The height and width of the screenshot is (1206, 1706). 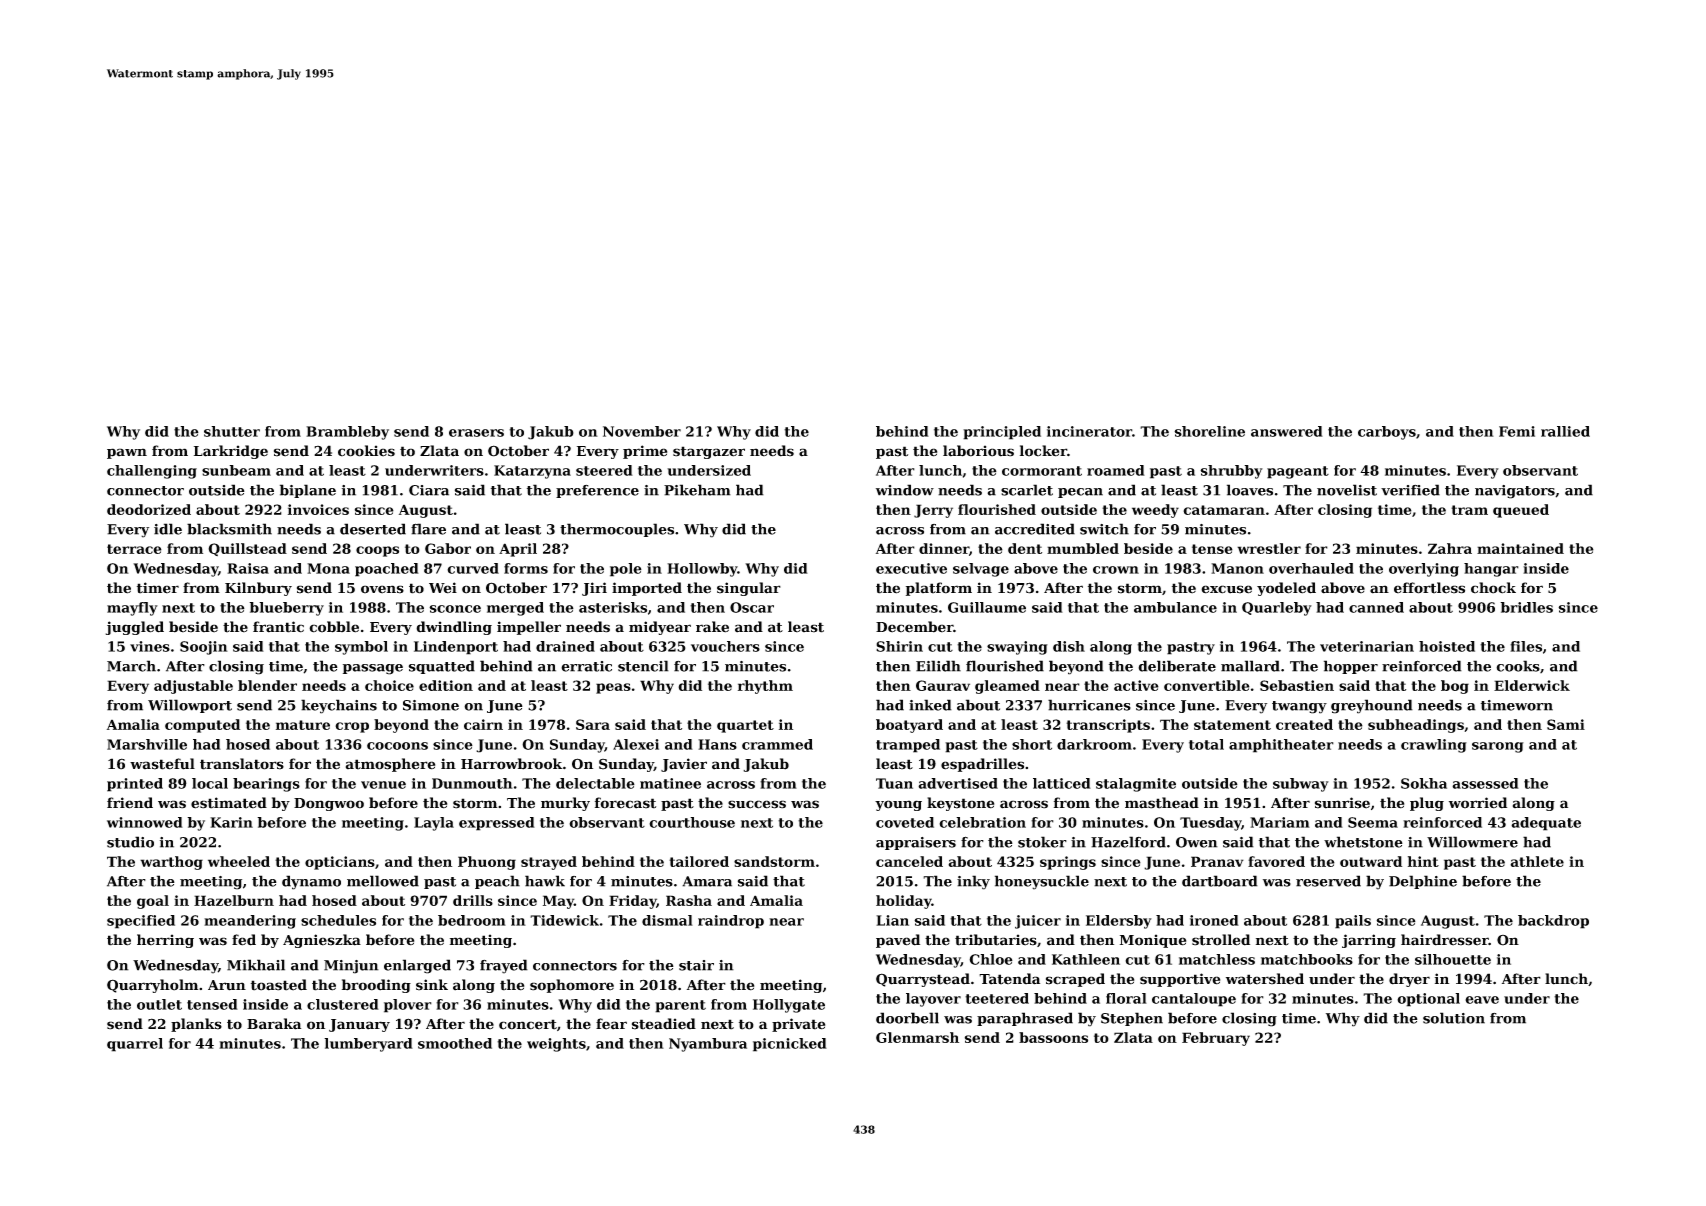 What do you see at coordinates (917, 1037) in the screenshot?
I see `Glenmarsh` at bounding box center [917, 1037].
